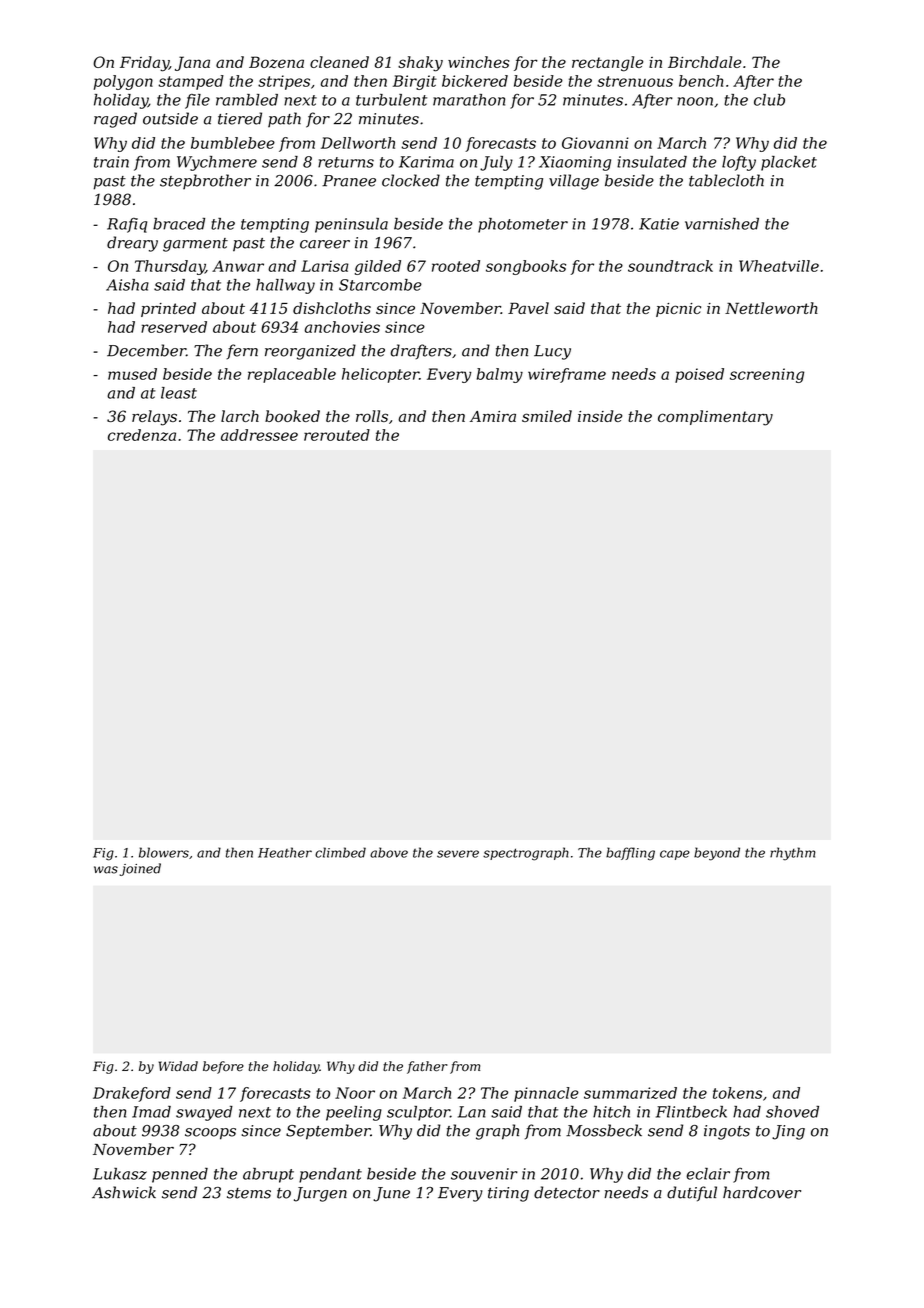  I want to click on Aisha, so click(127, 285).
